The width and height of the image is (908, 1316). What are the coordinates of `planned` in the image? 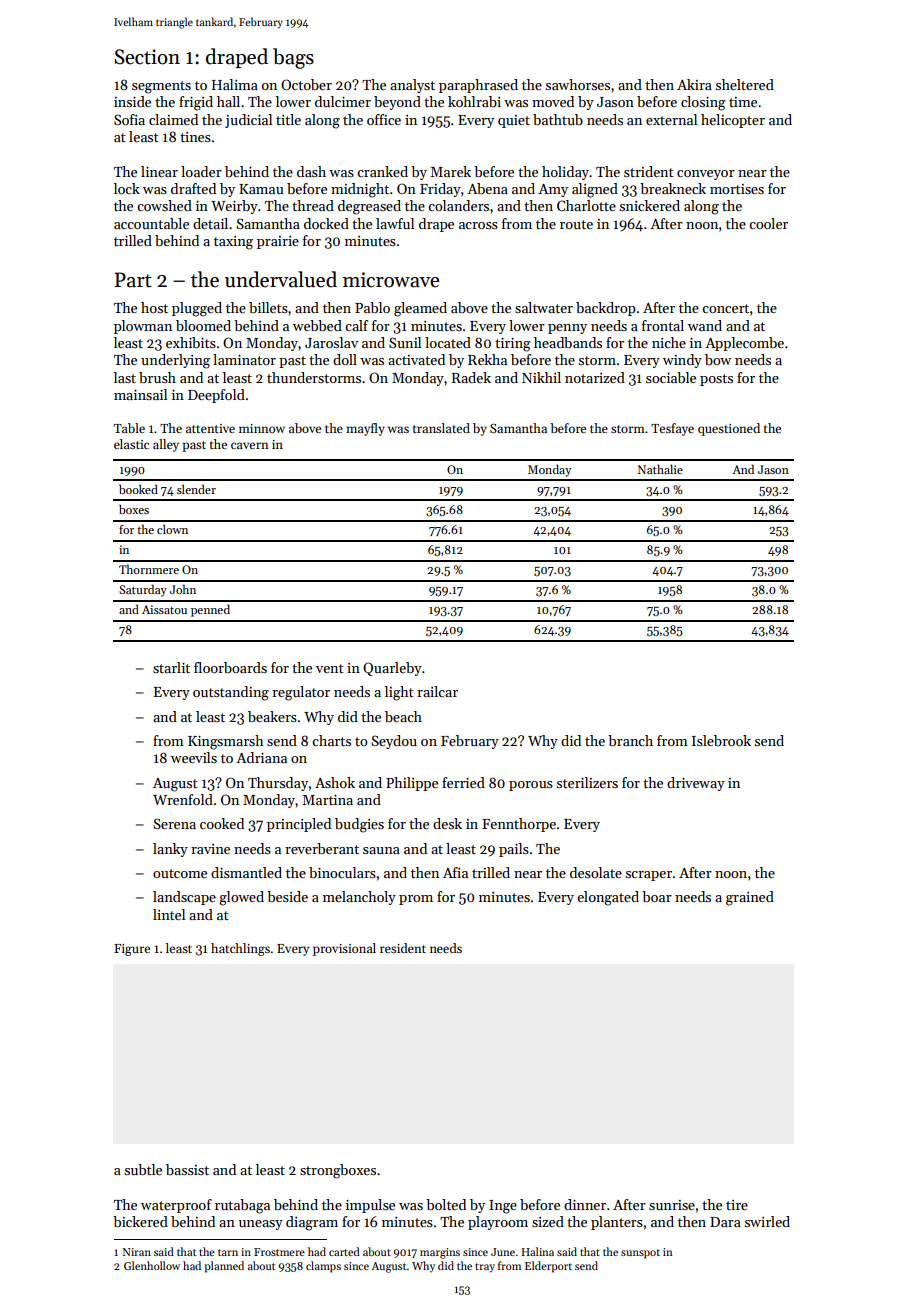 It's located at (224, 1267).
